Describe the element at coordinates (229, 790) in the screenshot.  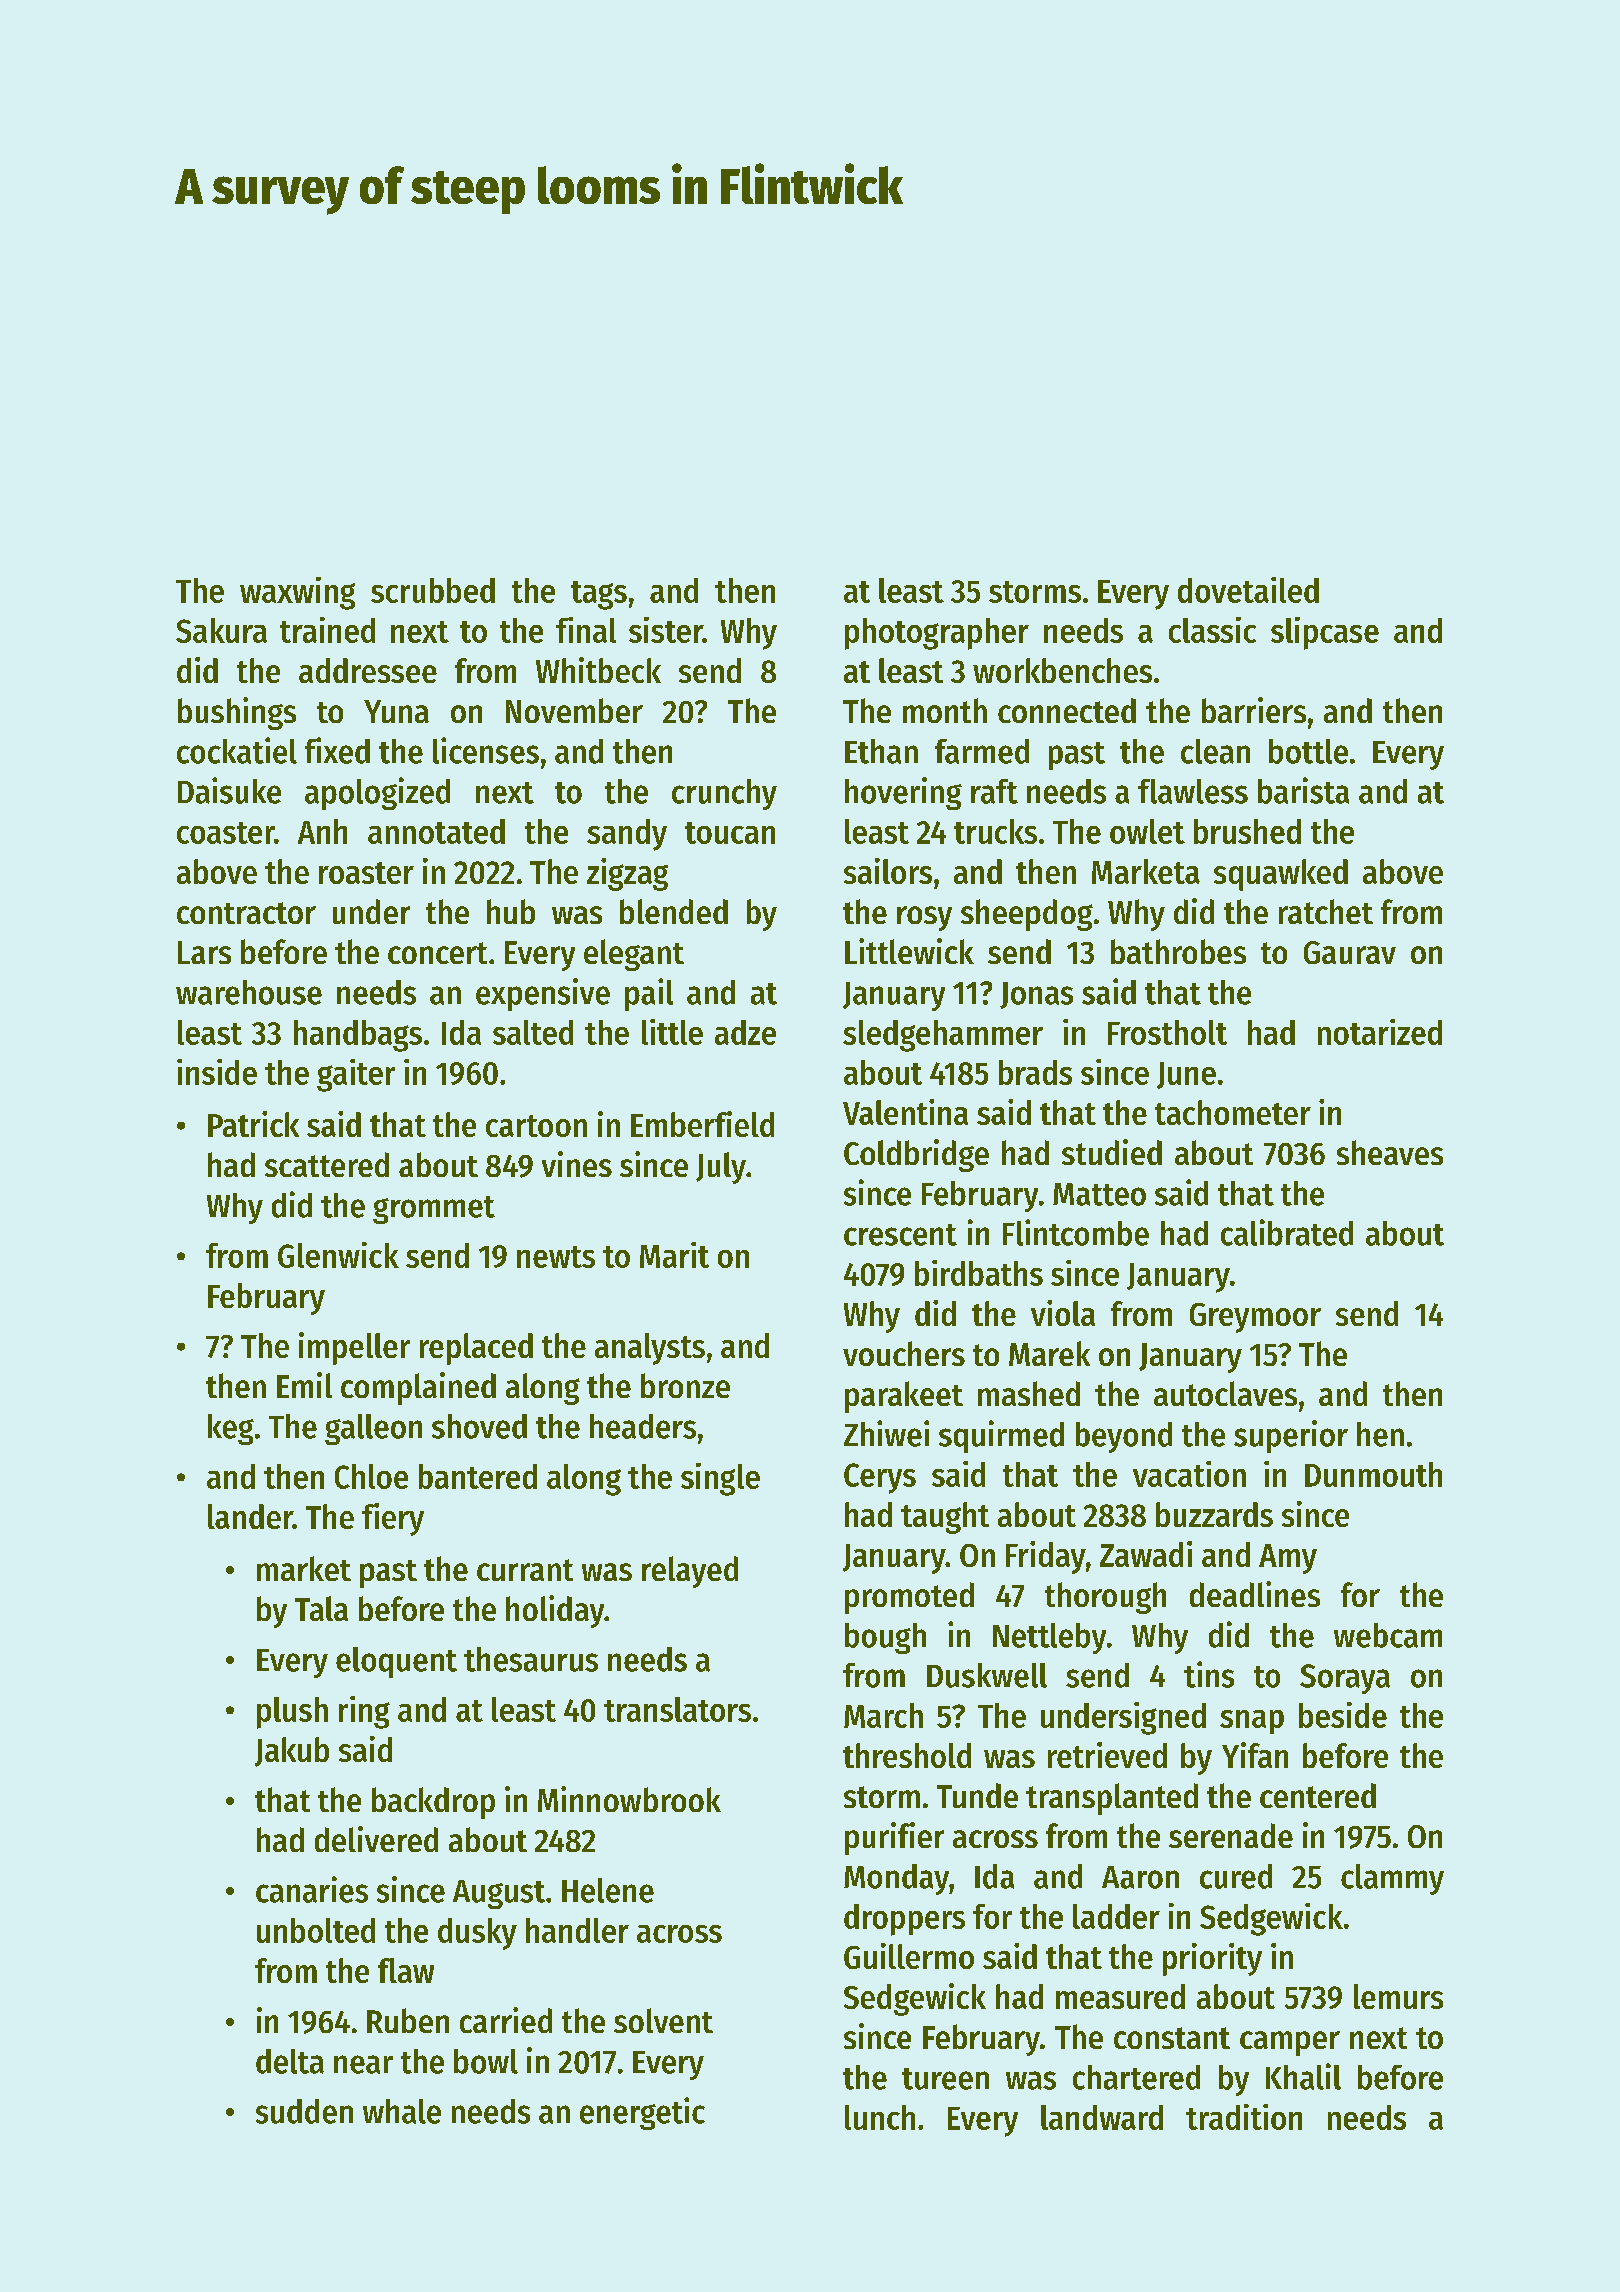
I see `Daisuke` at that location.
